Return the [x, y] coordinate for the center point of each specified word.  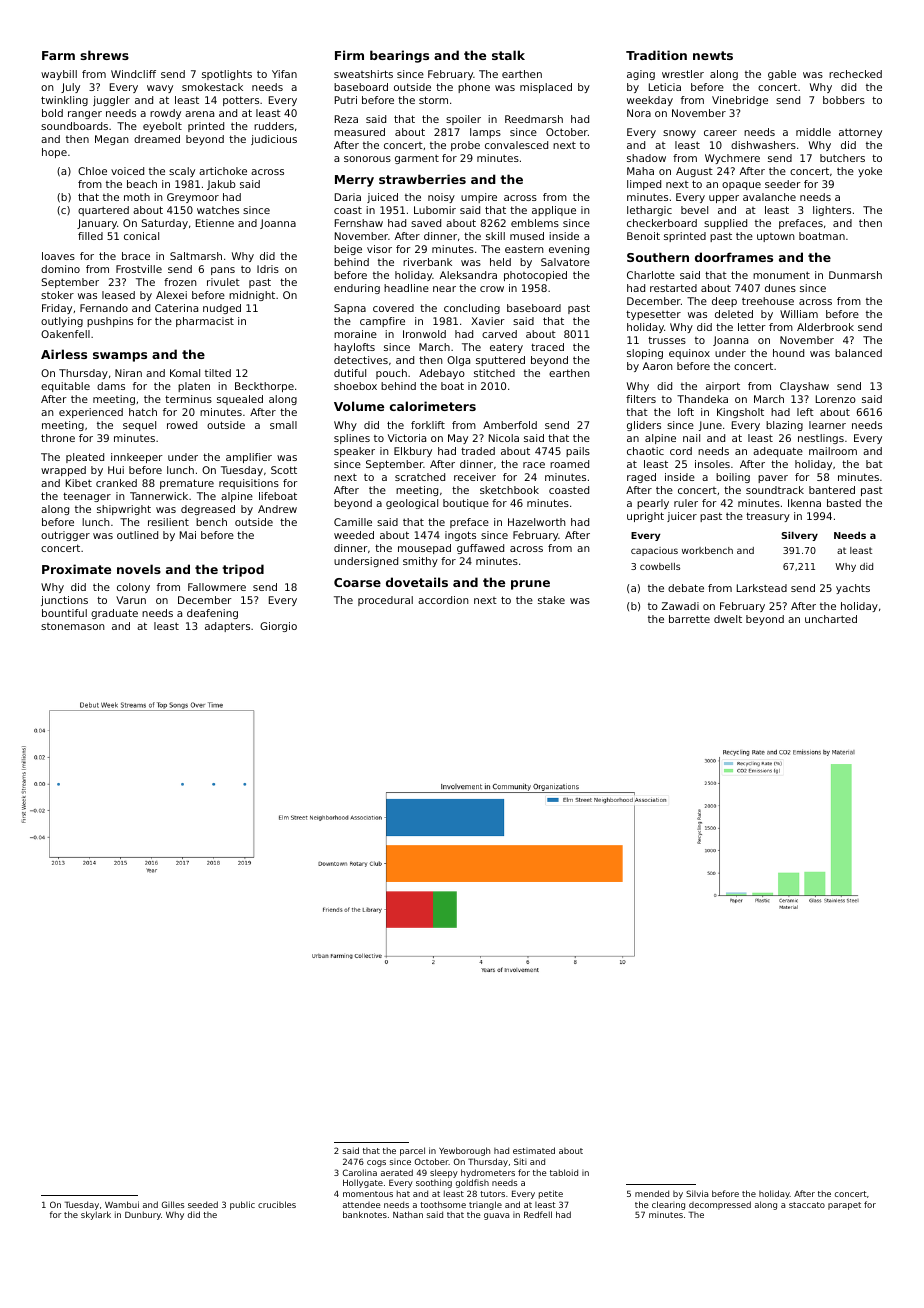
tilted [218, 373]
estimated [534, 1150]
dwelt [728, 619]
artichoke [223, 171]
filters [641, 399]
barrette [689, 619]
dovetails [417, 582]
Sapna [350, 309]
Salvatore [565, 262]
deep [724, 302]
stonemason [73, 626]
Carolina [360, 1172]
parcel [412, 1151]
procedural [385, 601]
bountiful [64, 613]
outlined [137, 535]
